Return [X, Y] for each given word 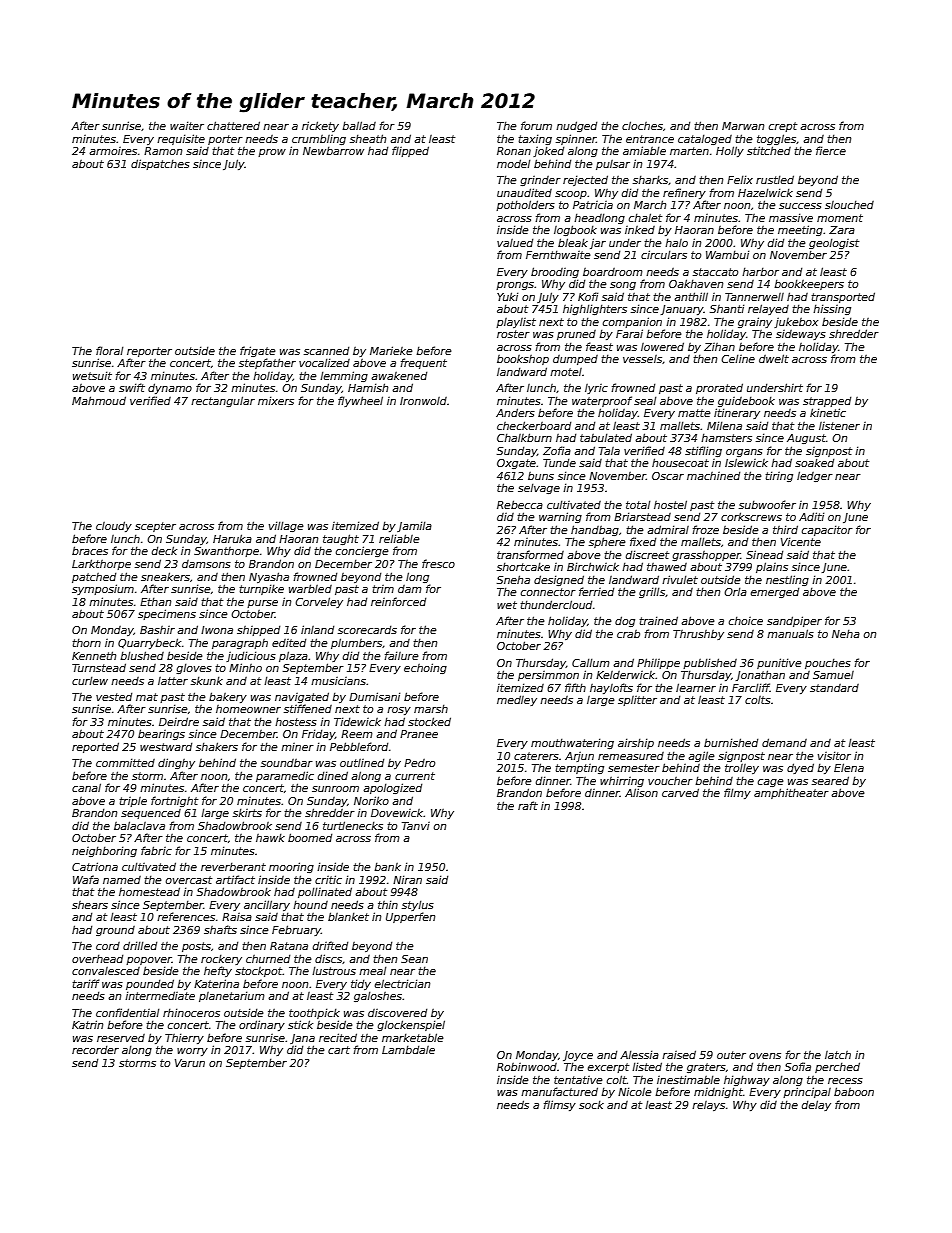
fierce [831, 150]
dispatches [160, 164]
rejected [585, 180]
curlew [90, 680]
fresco [438, 563]
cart [339, 1050]
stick [300, 1024]
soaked [814, 462]
